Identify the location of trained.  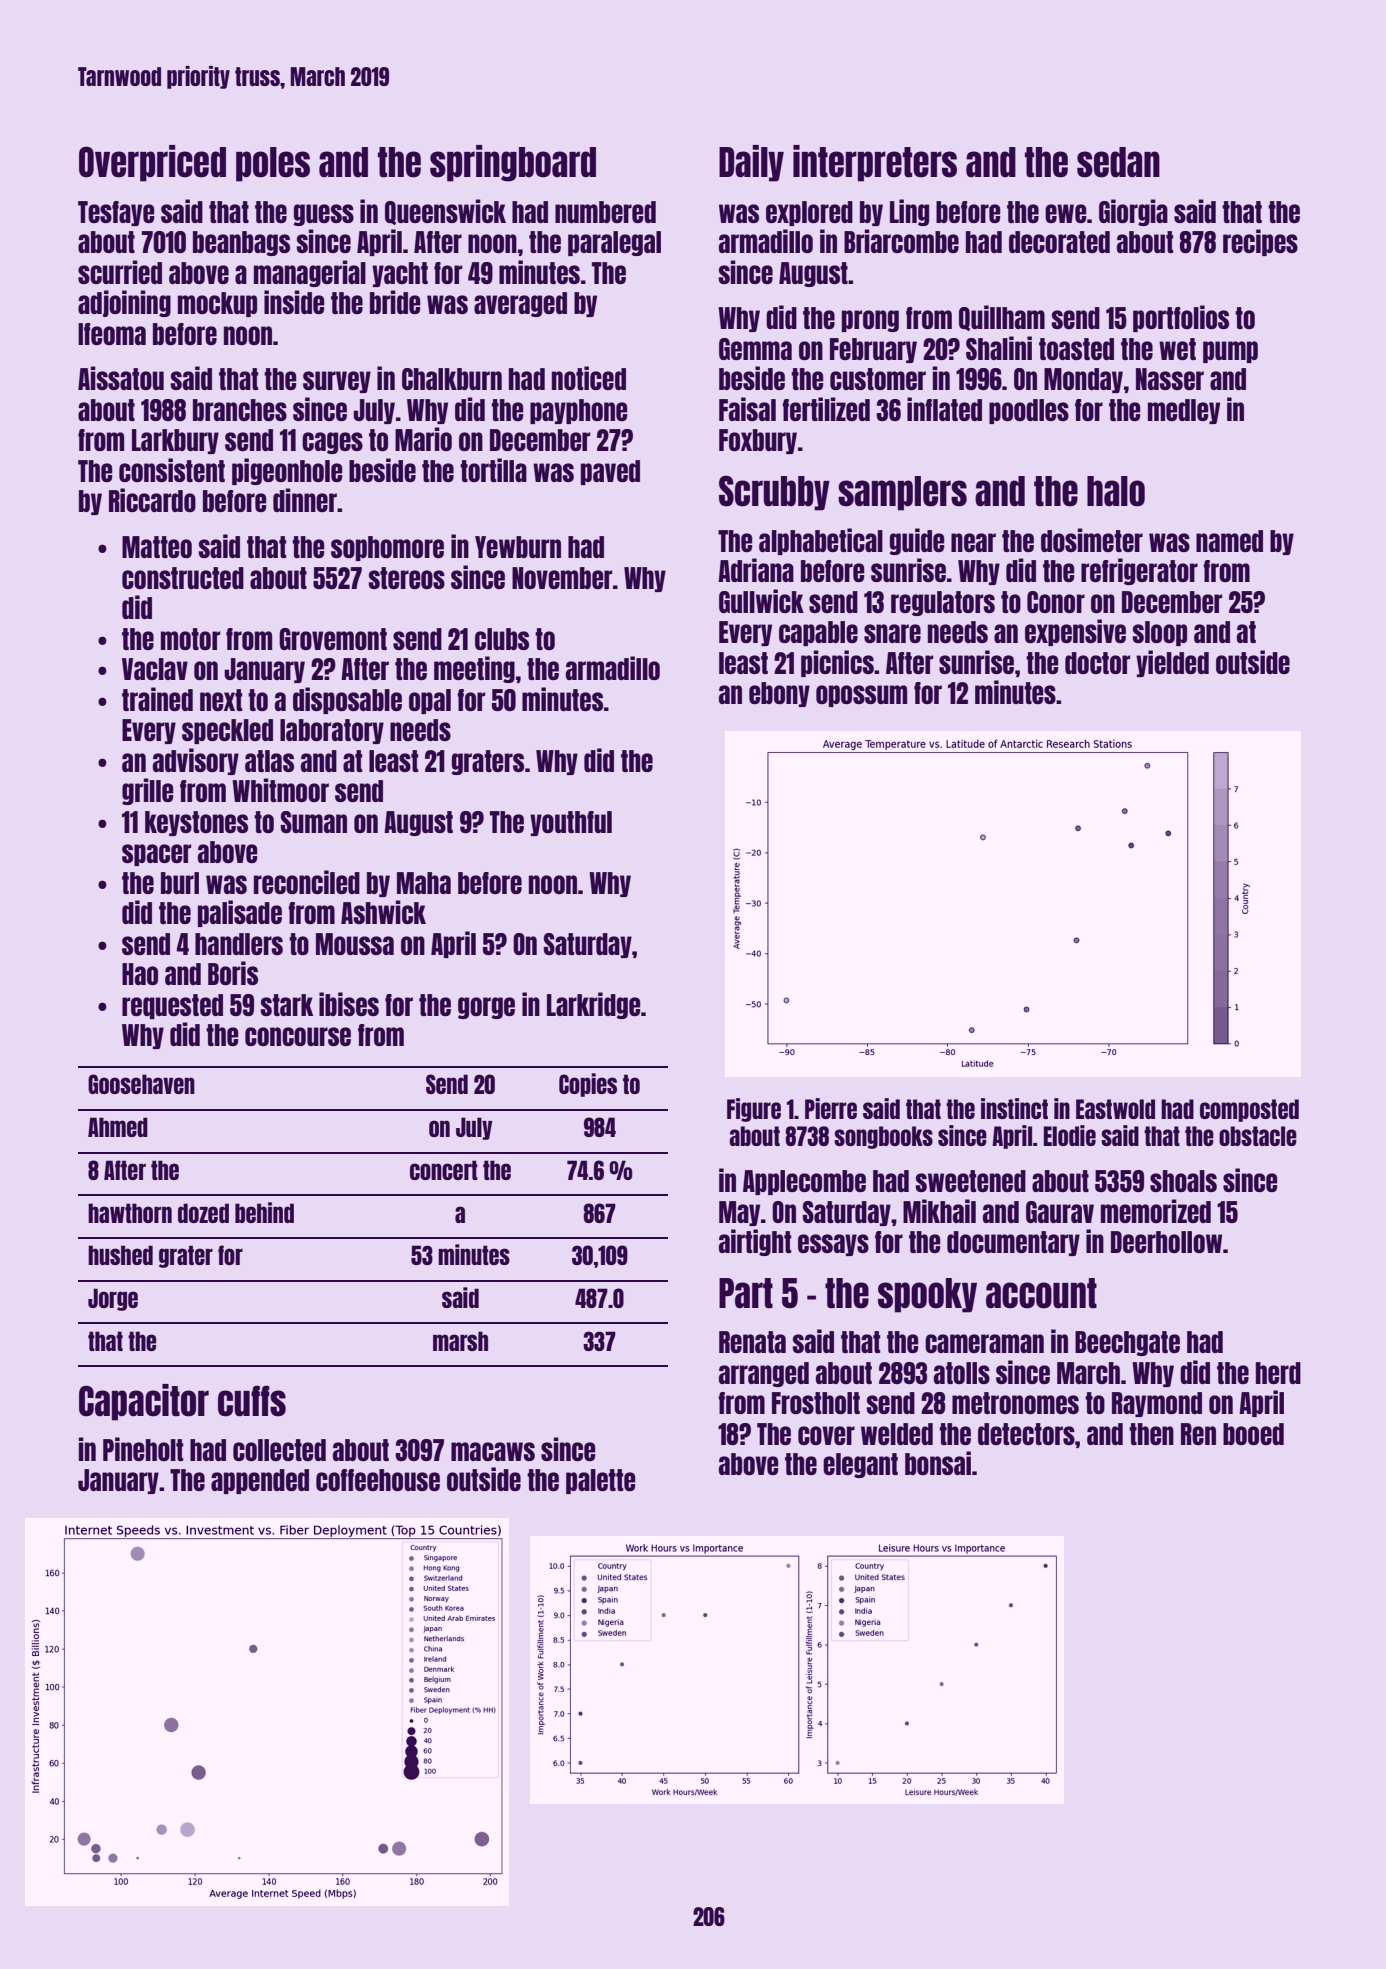
(157, 699).
